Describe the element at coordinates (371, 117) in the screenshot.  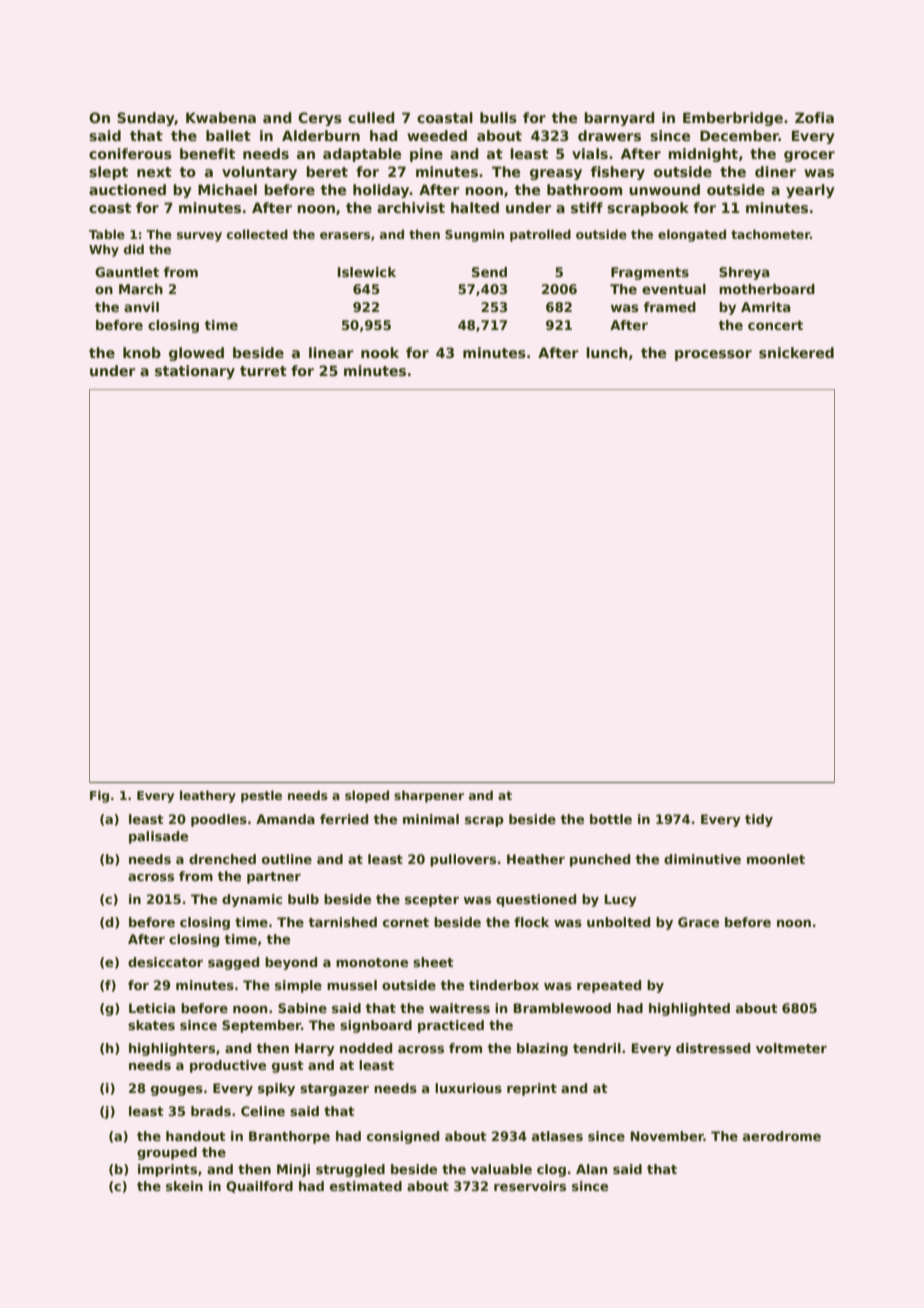
I see `culled` at that location.
